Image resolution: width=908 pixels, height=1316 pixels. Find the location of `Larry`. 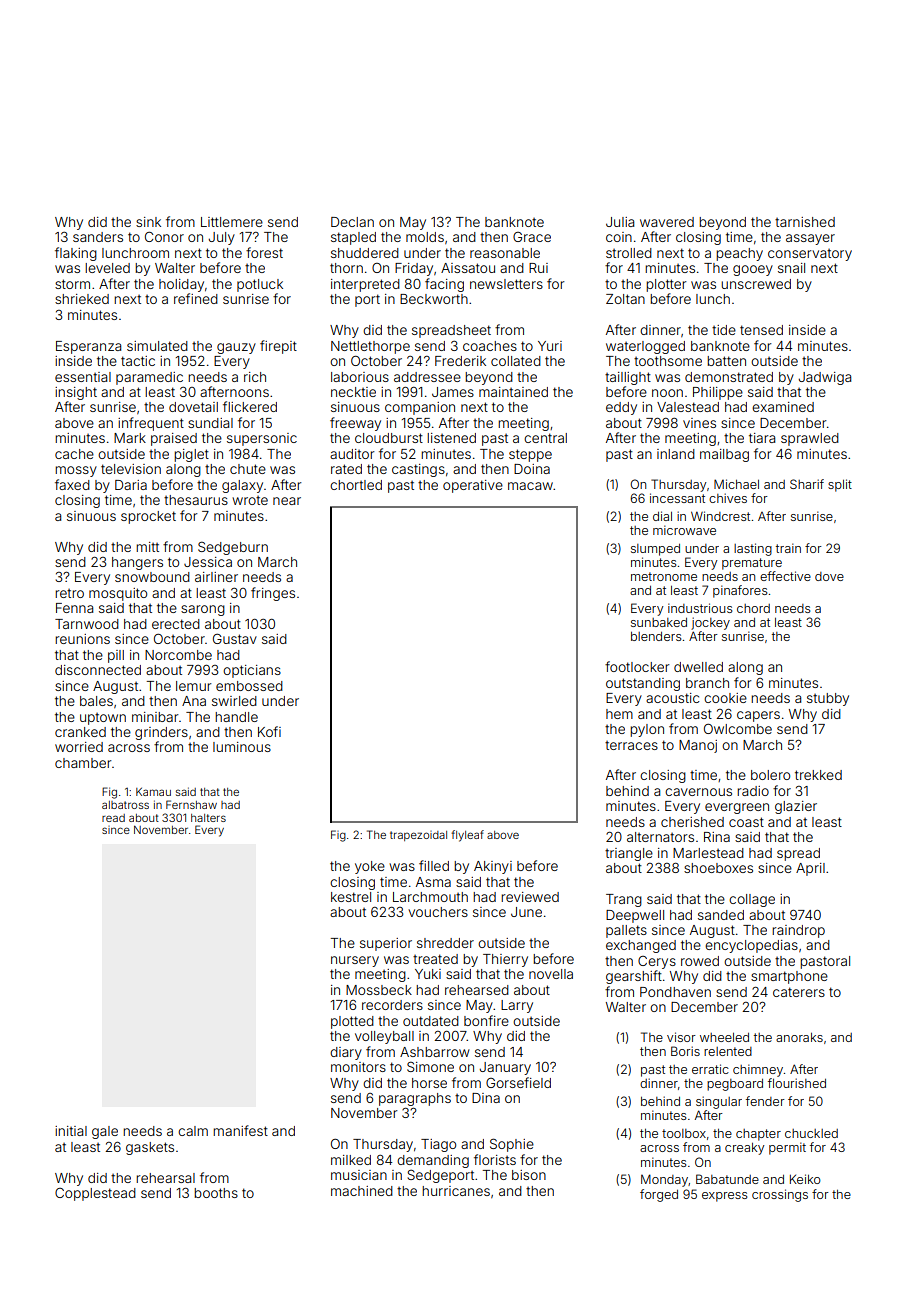

Larry is located at coordinates (517, 1006).
